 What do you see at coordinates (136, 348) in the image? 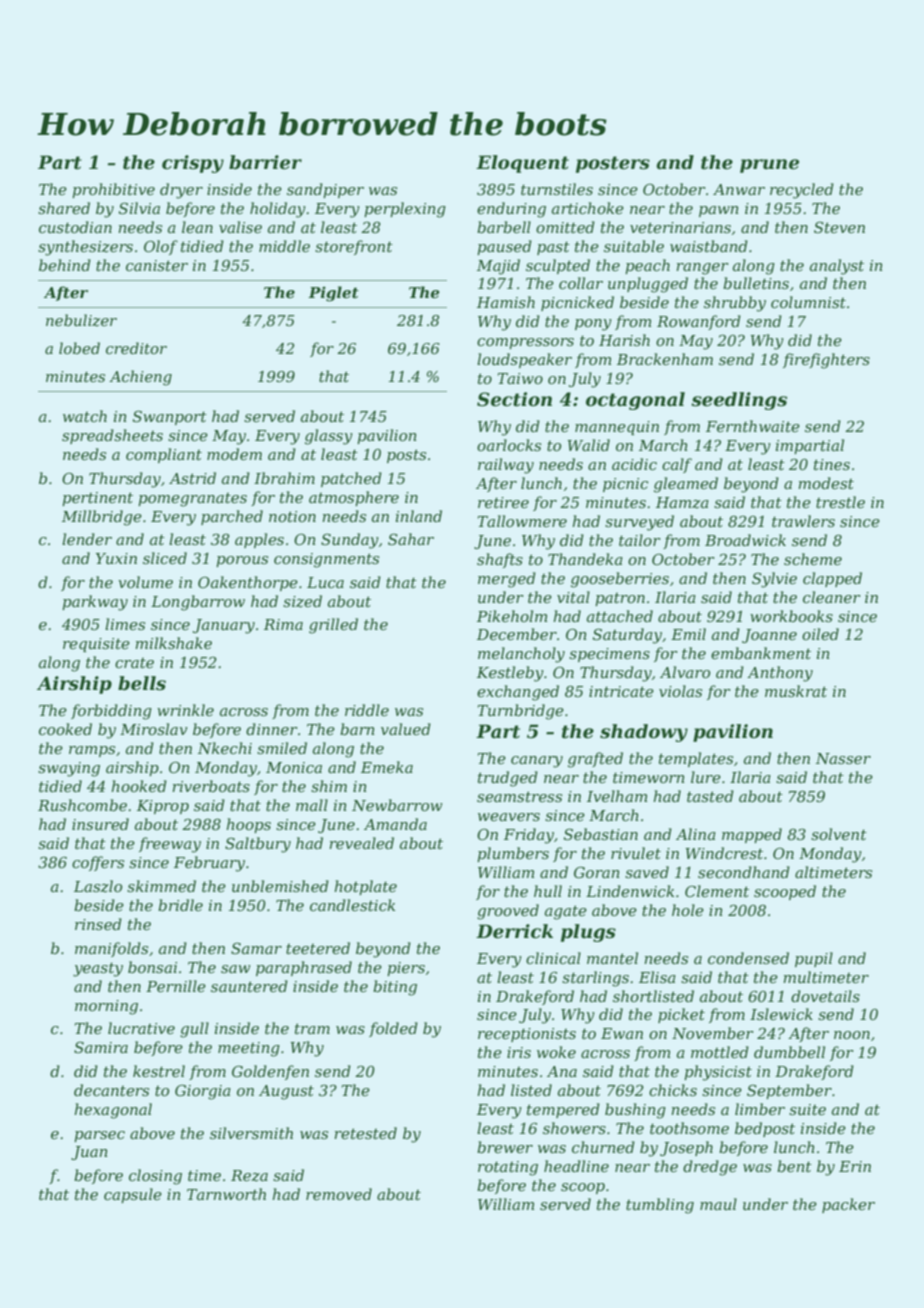
I see `creditor` at bounding box center [136, 348].
